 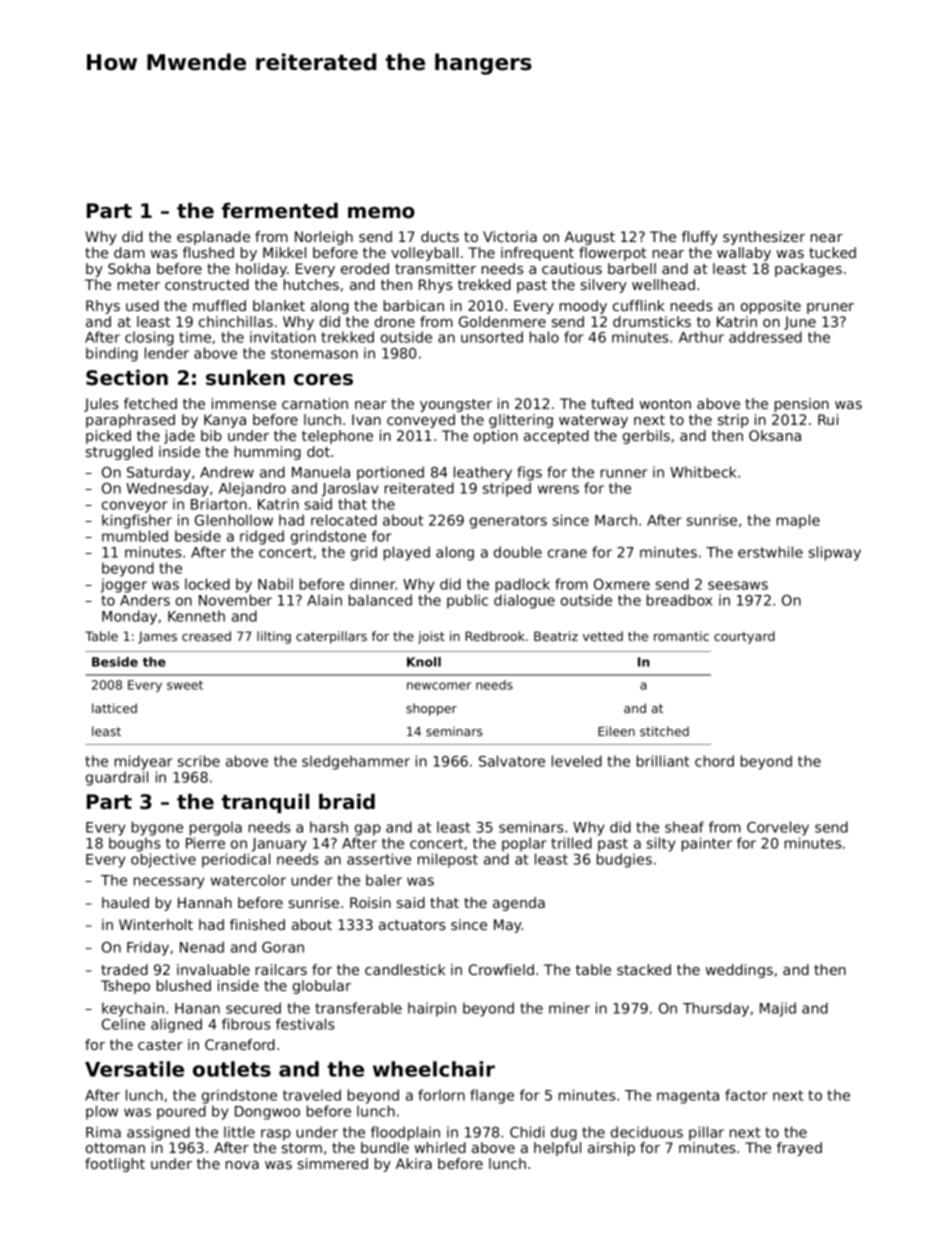 I want to click on Salvatore, so click(x=512, y=761).
